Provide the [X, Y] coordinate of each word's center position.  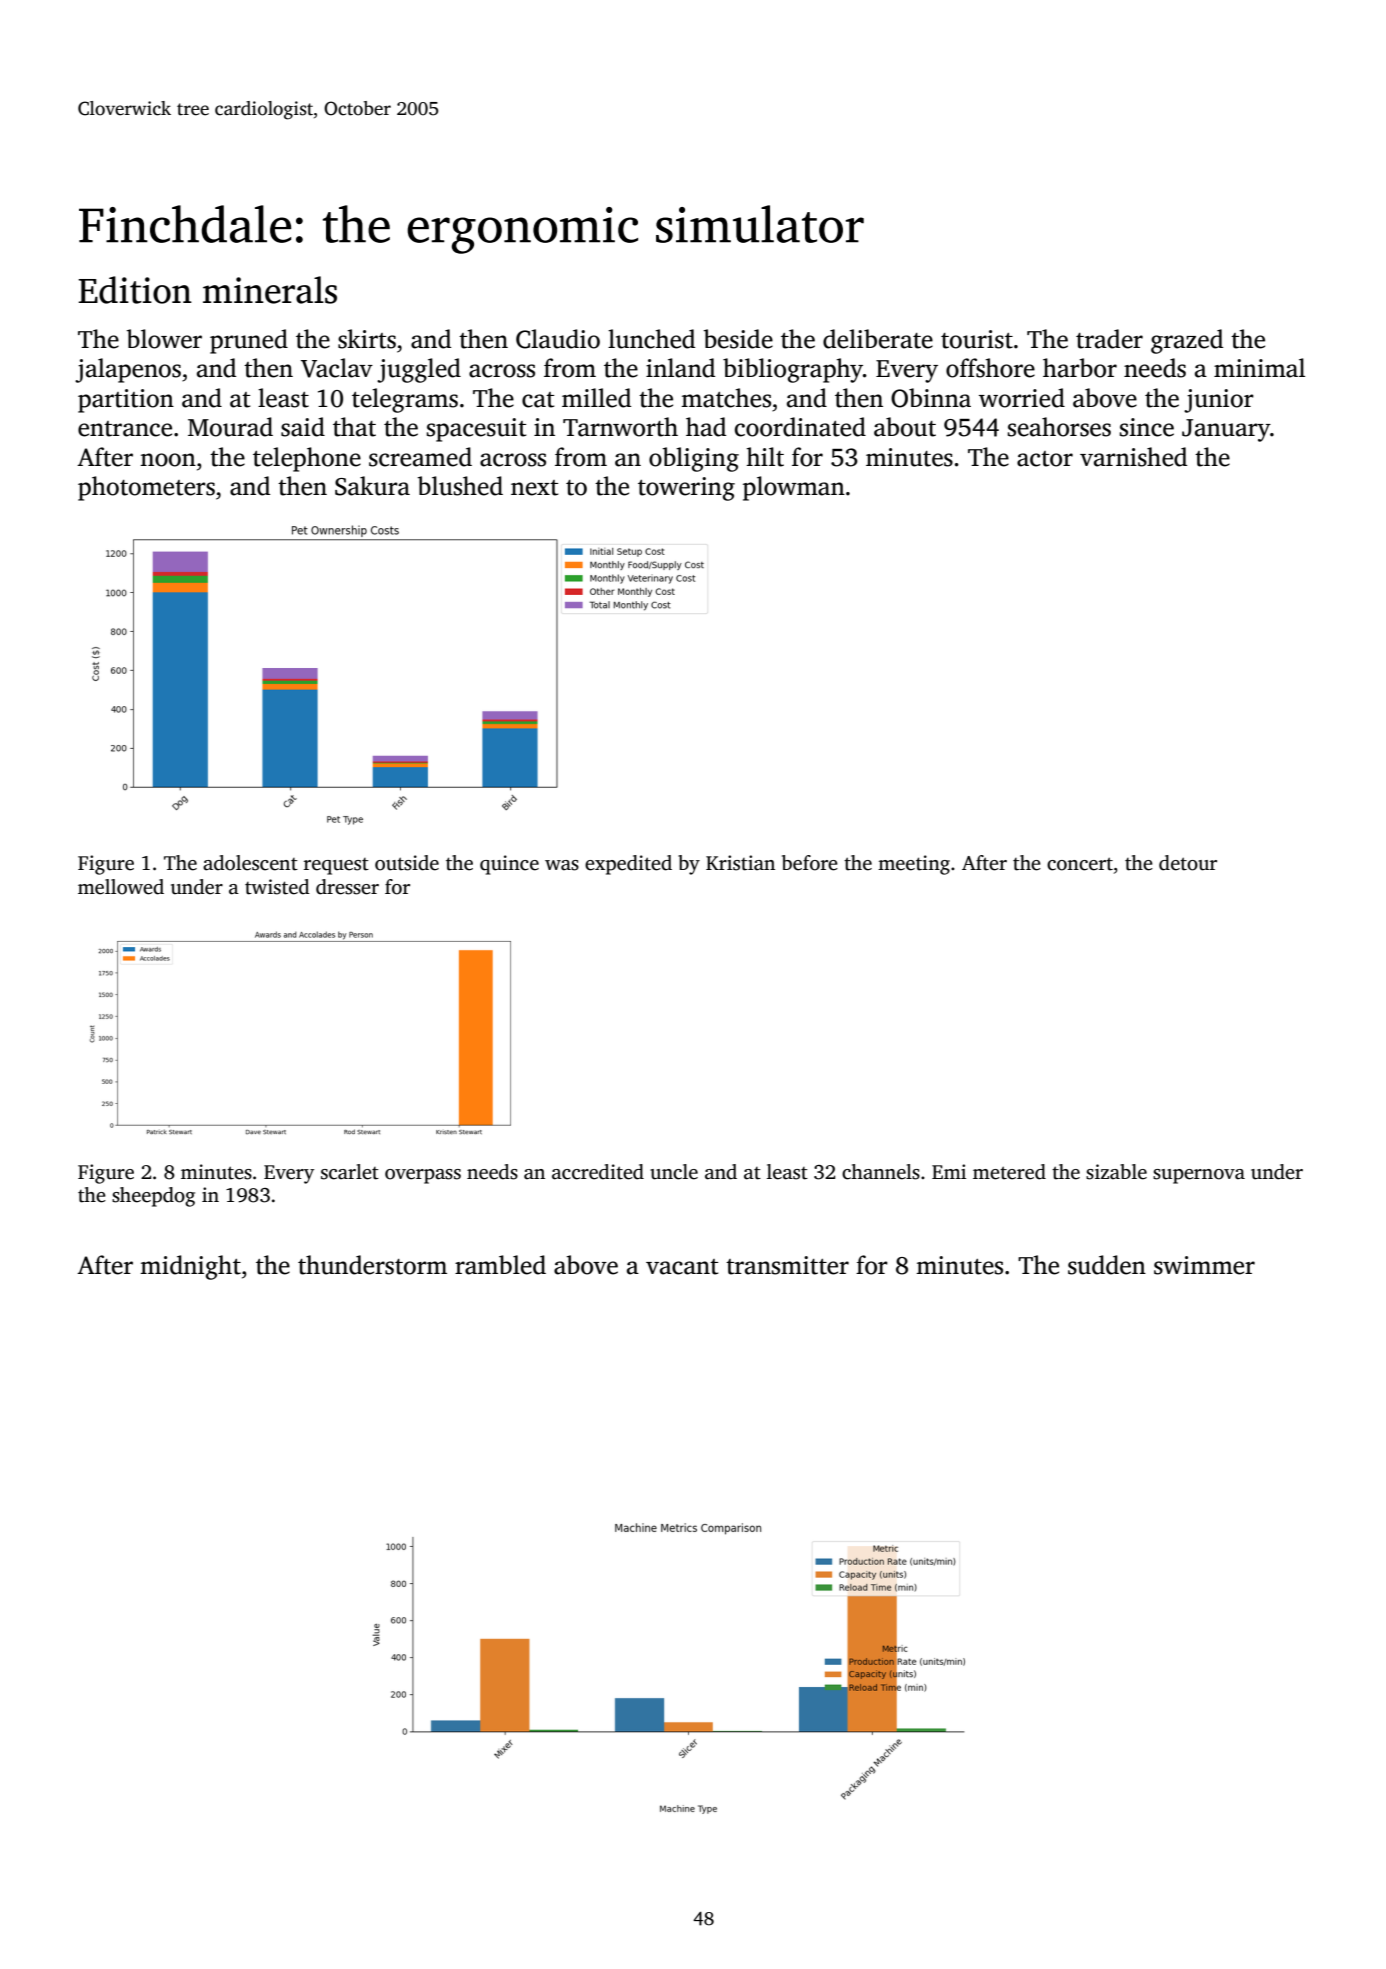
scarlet [350, 1172]
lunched [651, 339]
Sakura [372, 486]
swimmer [1204, 1265]
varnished [1133, 457]
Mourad [230, 427]
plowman [794, 488]
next [534, 488]
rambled [500, 1265]
